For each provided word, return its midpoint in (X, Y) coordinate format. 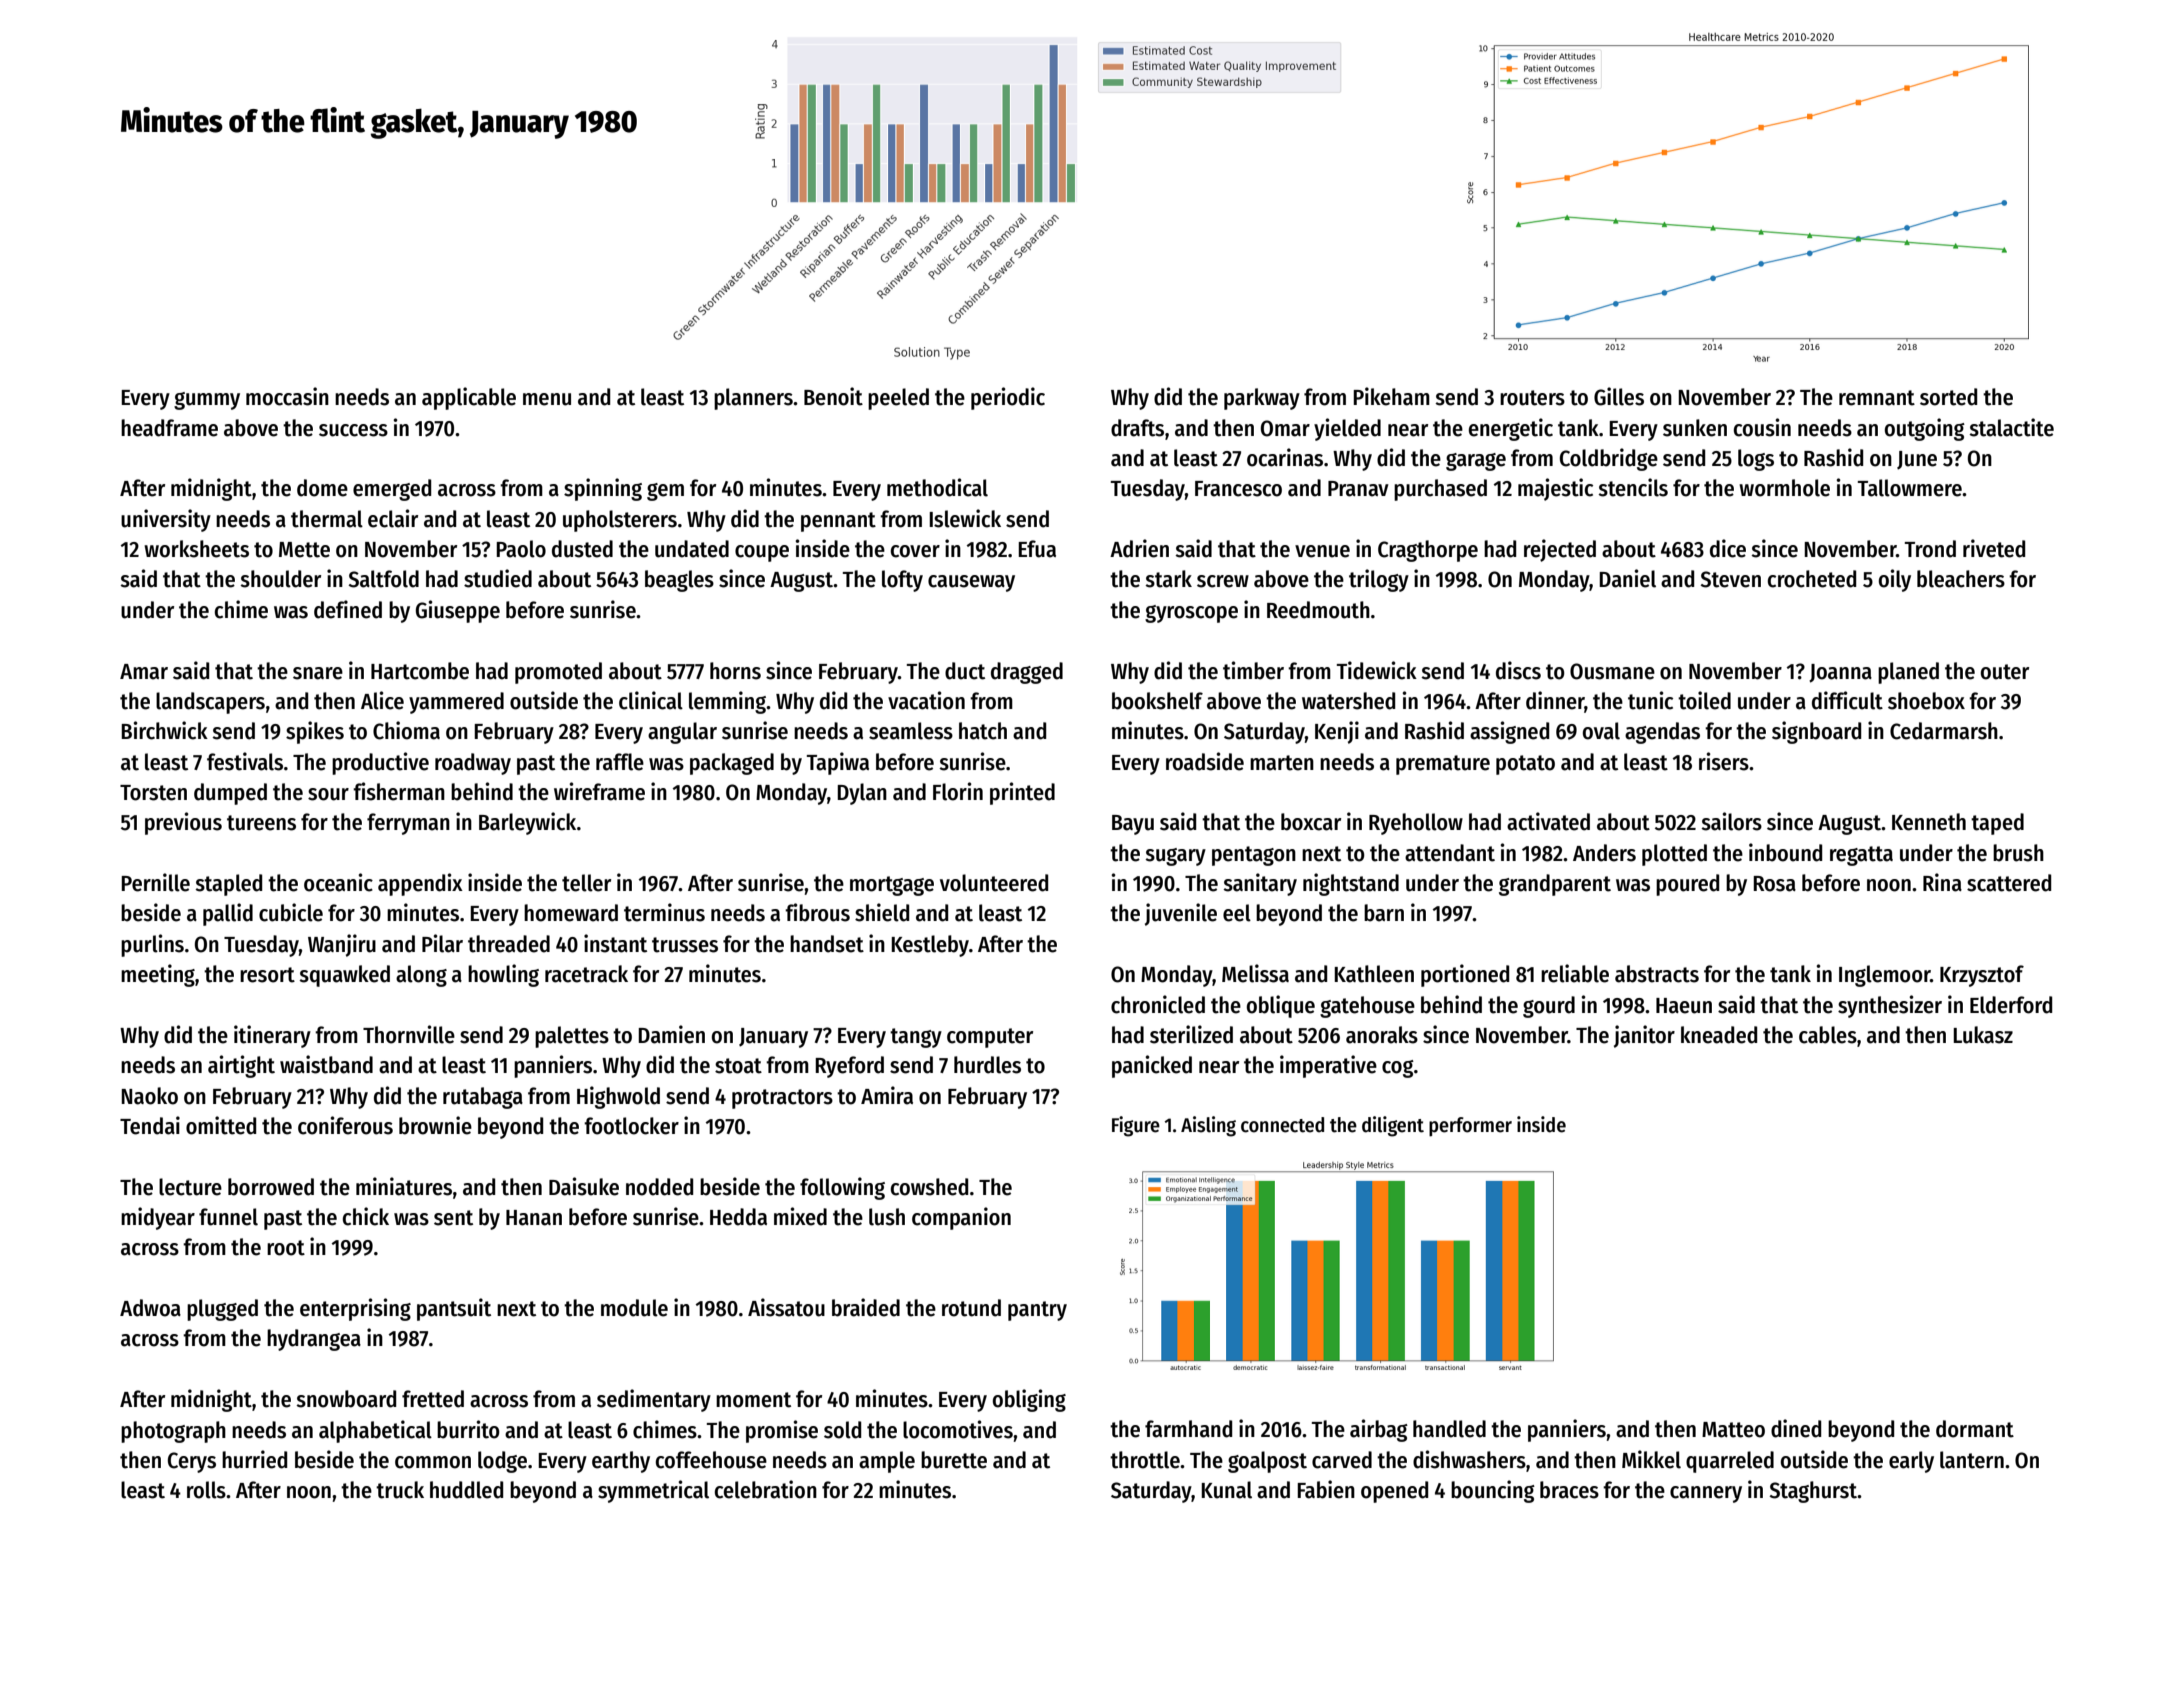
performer (1470, 1127)
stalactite (2011, 427)
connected (1282, 1125)
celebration (766, 1489)
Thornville (409, 1034)
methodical (937, 487)
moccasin (287, 396)
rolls (206, 1490)
